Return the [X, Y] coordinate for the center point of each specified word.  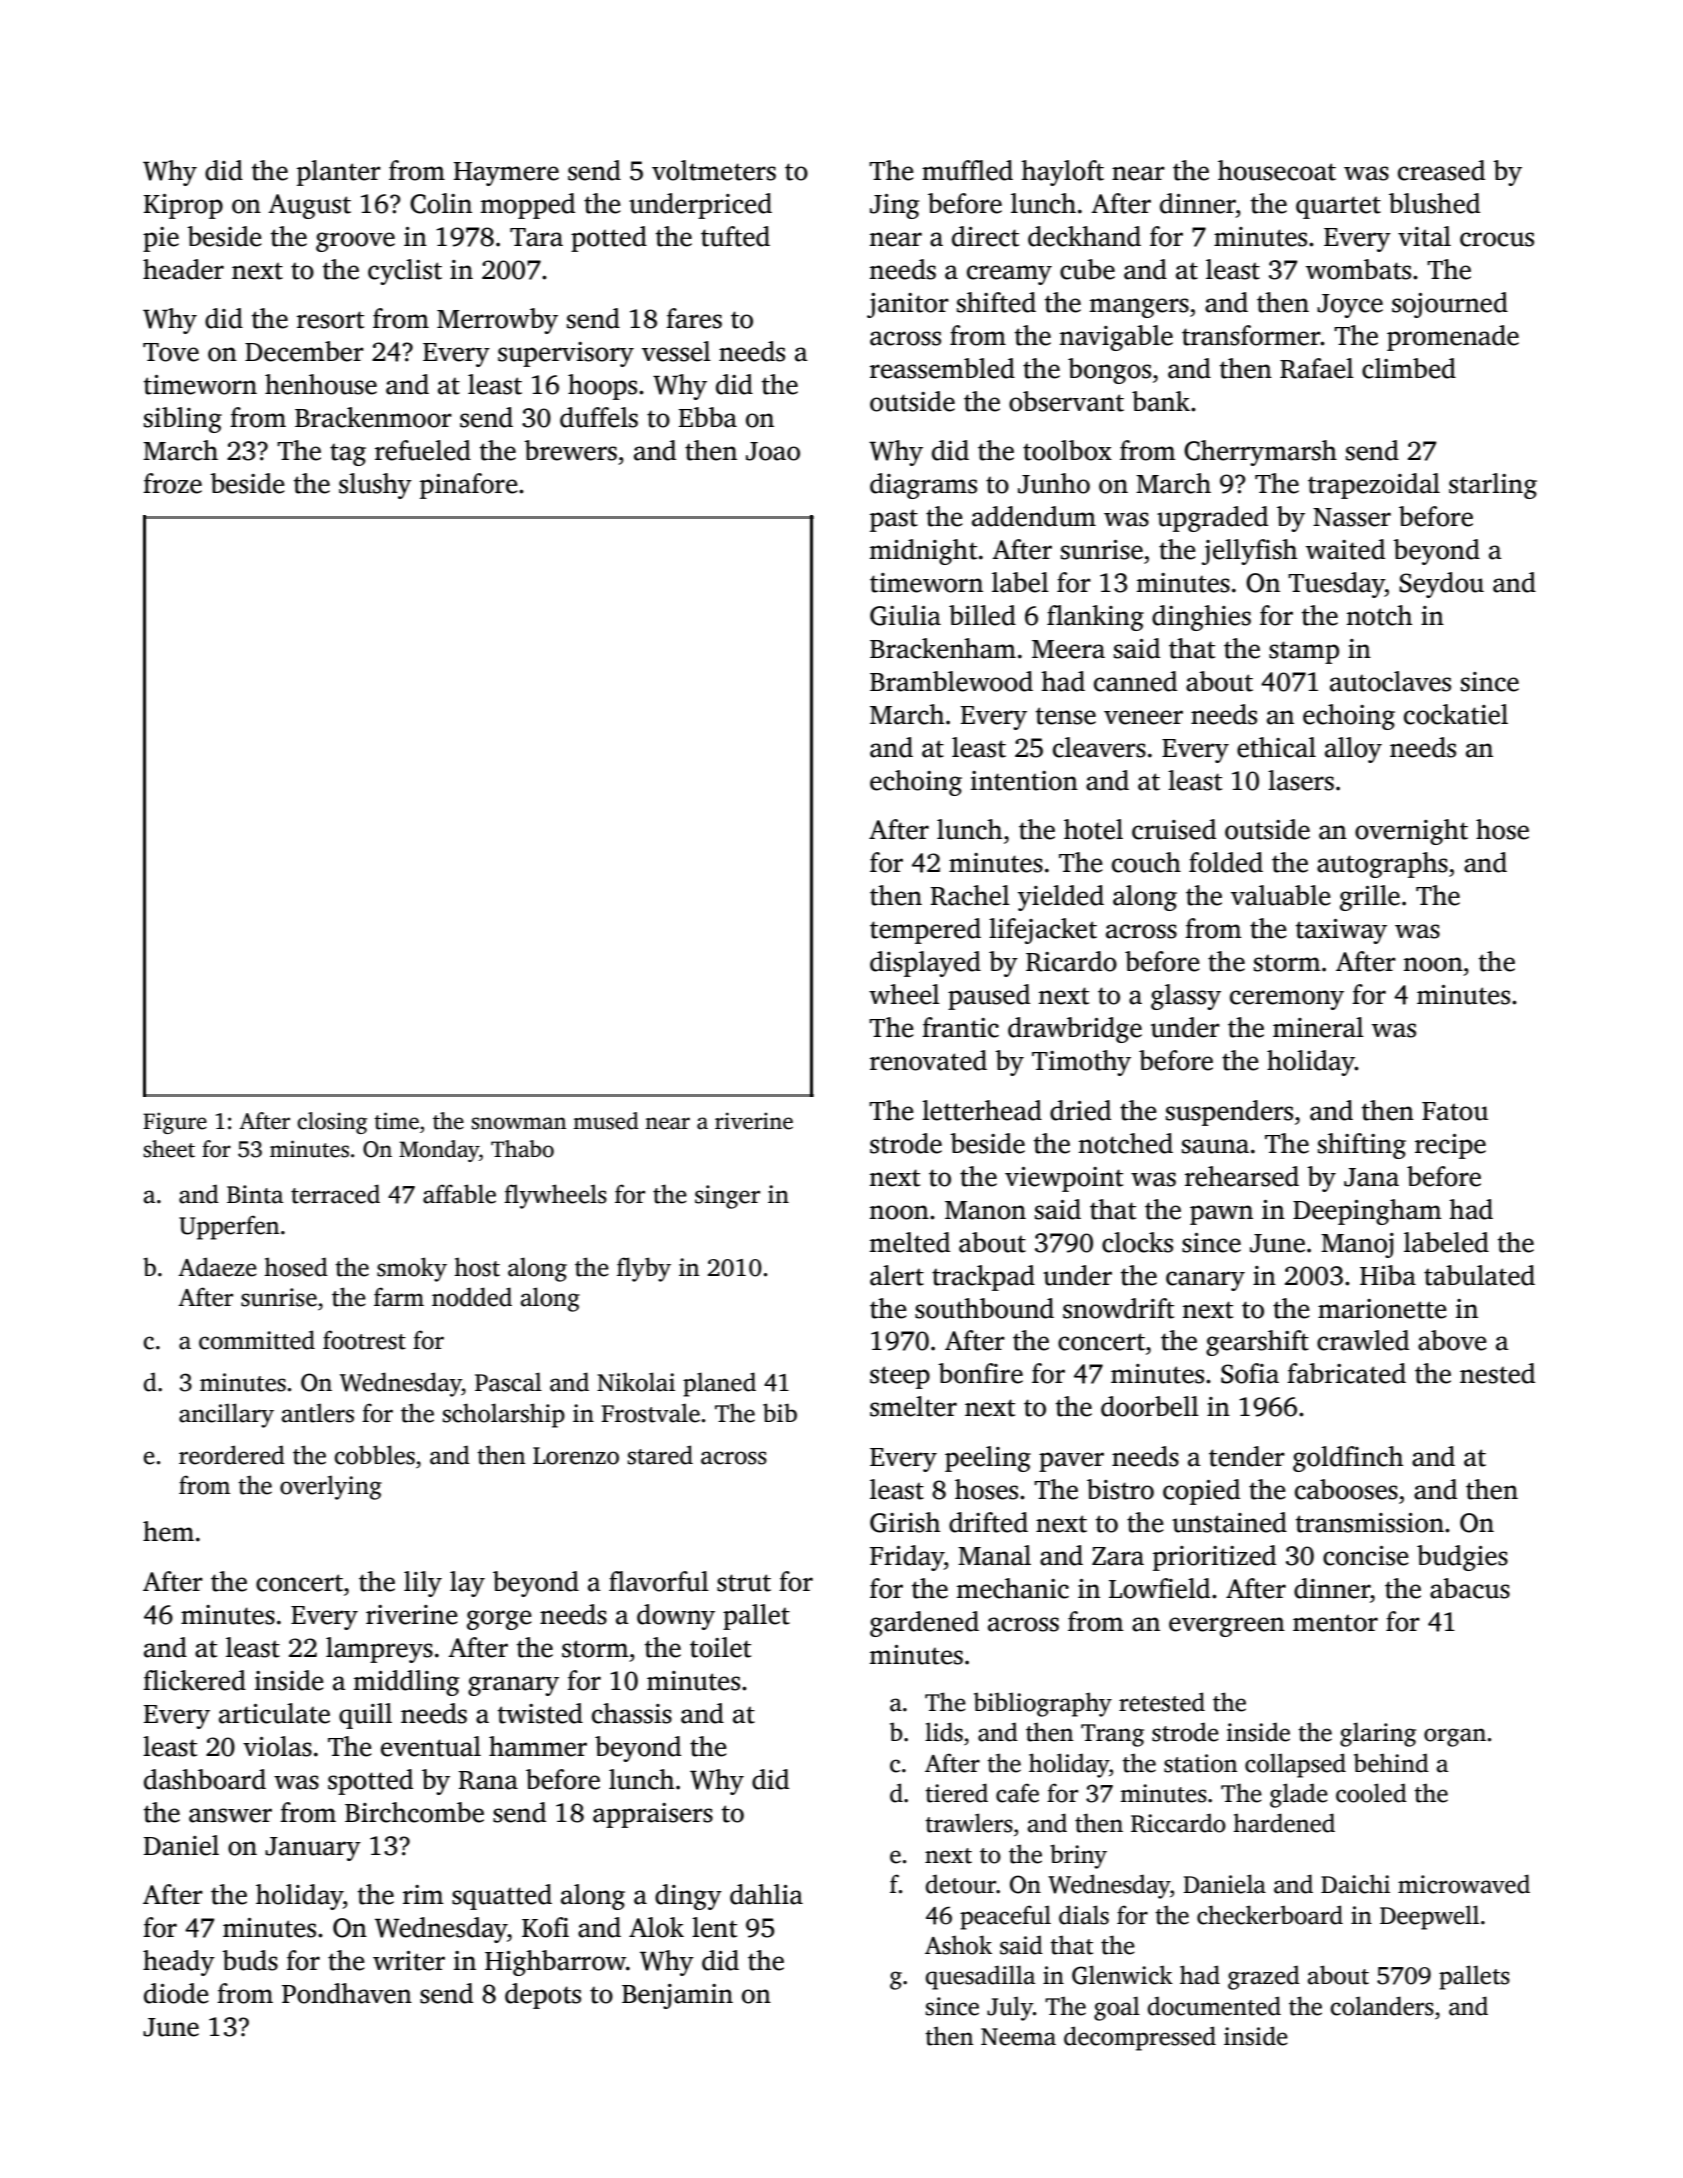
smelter [913, 1406]
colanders [1382, 2006]
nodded [472, 1297]
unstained [1229, 1522]
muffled [967, 170]
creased [1441, 170]
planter [339, 173]
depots [543, 1996]
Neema [1018, 2037]
